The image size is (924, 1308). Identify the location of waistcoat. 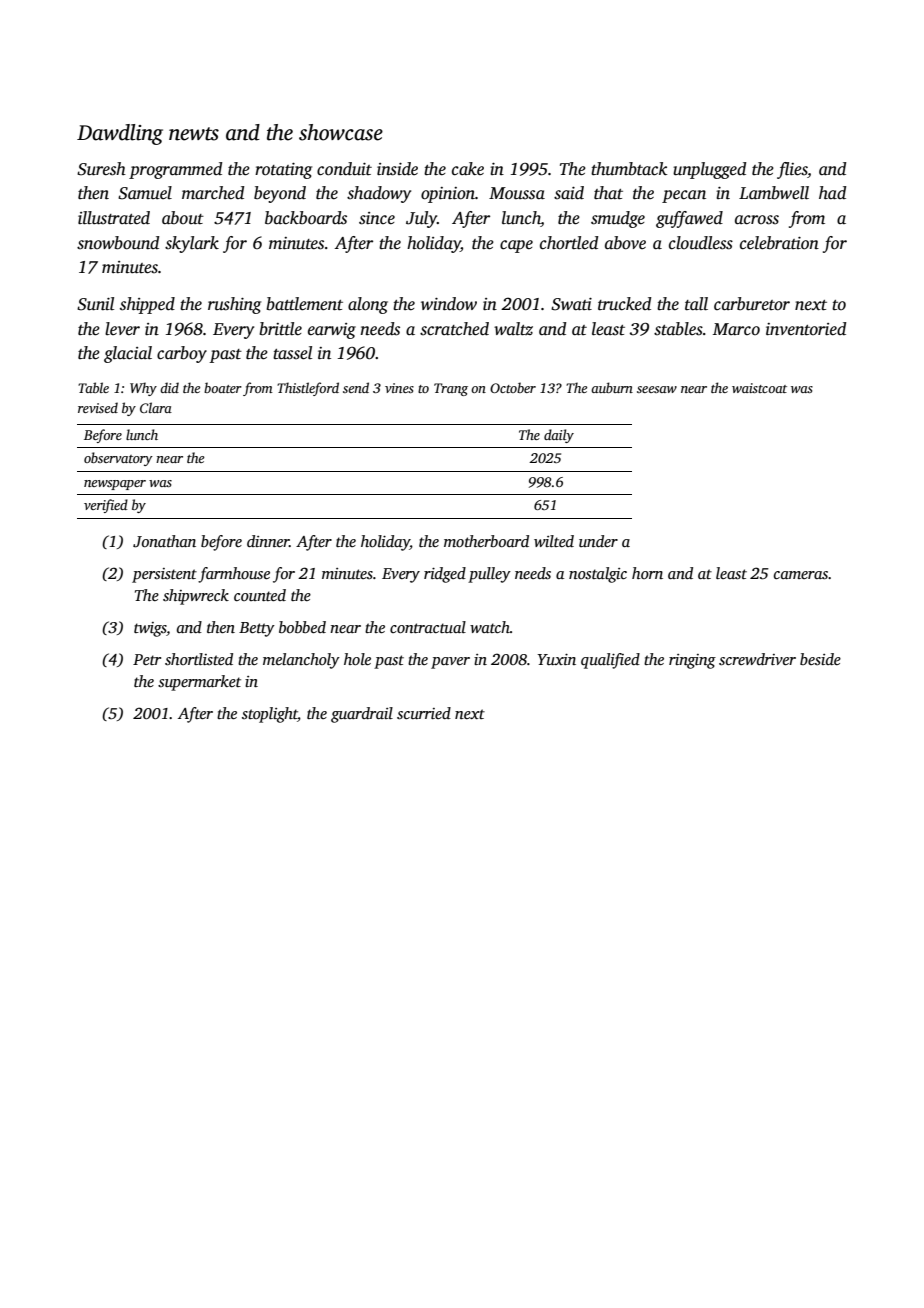
(759, 388).
